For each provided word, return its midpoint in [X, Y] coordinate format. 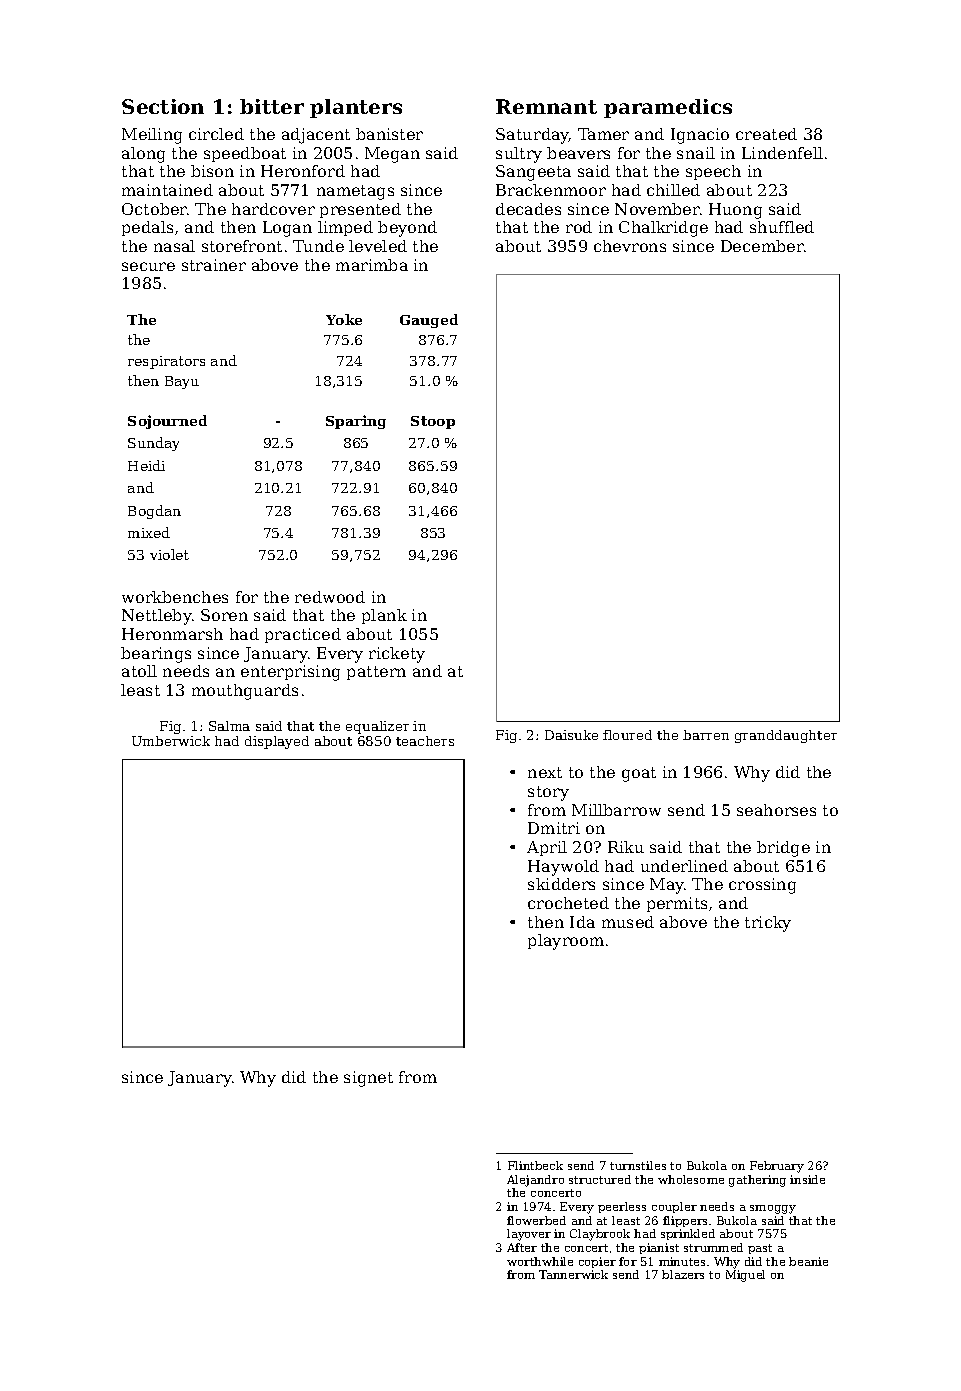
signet [368, 1079]
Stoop [433, 422]
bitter [272, 106]
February [777, 1167]
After [522, 1247]
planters [356, 108]
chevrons [630, 246]
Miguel [745, 1276]
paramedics [668, 108]
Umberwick [171, 741]
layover [529, 1235]
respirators [166, 362]
